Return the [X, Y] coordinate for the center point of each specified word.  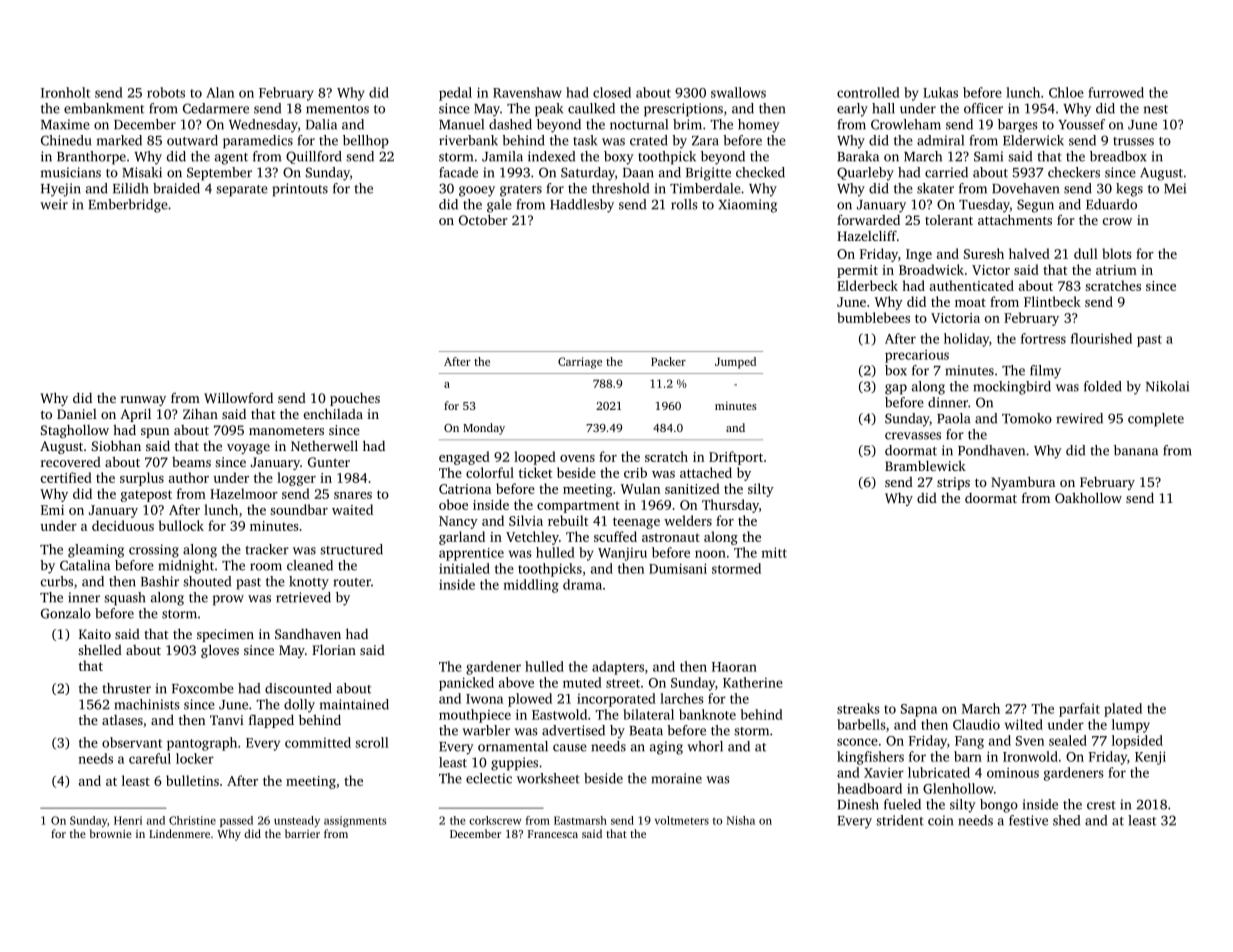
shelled [100, 650]
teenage [636, 523]
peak [549, 110]
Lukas [940, 92]
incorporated [616, 700]
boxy [619, 158]
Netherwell [324, 445]
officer [983, 108]
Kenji [1150, 758]
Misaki [142, 172]
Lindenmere [179, 833]
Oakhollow [1088, 497]
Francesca [553, 834]
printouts [300, 190]
